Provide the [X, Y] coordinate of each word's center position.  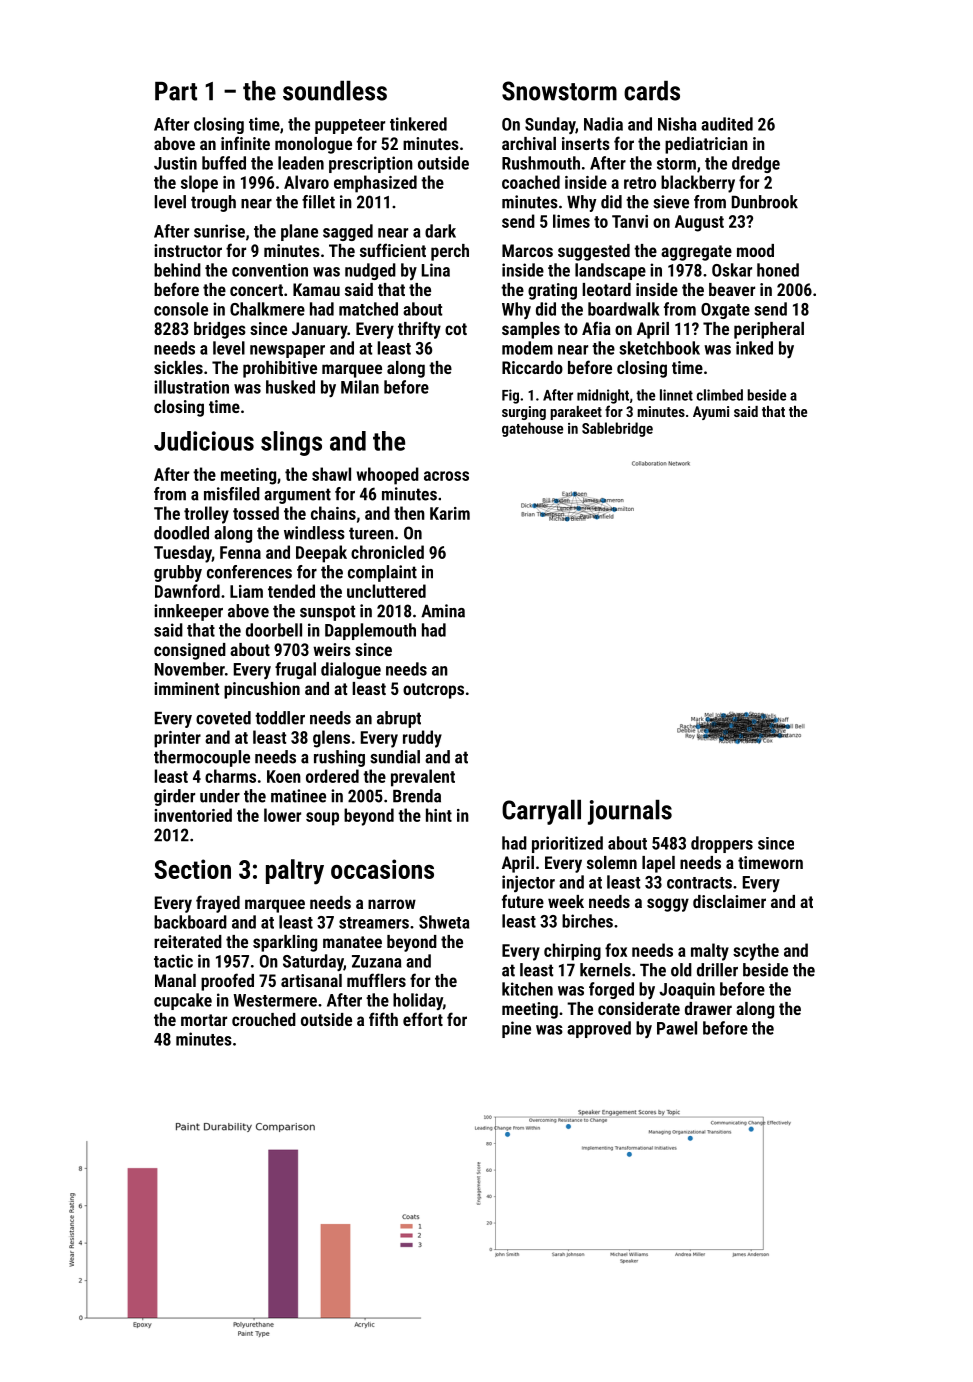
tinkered [418, 124]
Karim [450, 513]
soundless [335, 91]
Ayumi [711, 413]
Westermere [275, 1000]
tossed [256, 513]
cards [652, 91]
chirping [572, 952]
